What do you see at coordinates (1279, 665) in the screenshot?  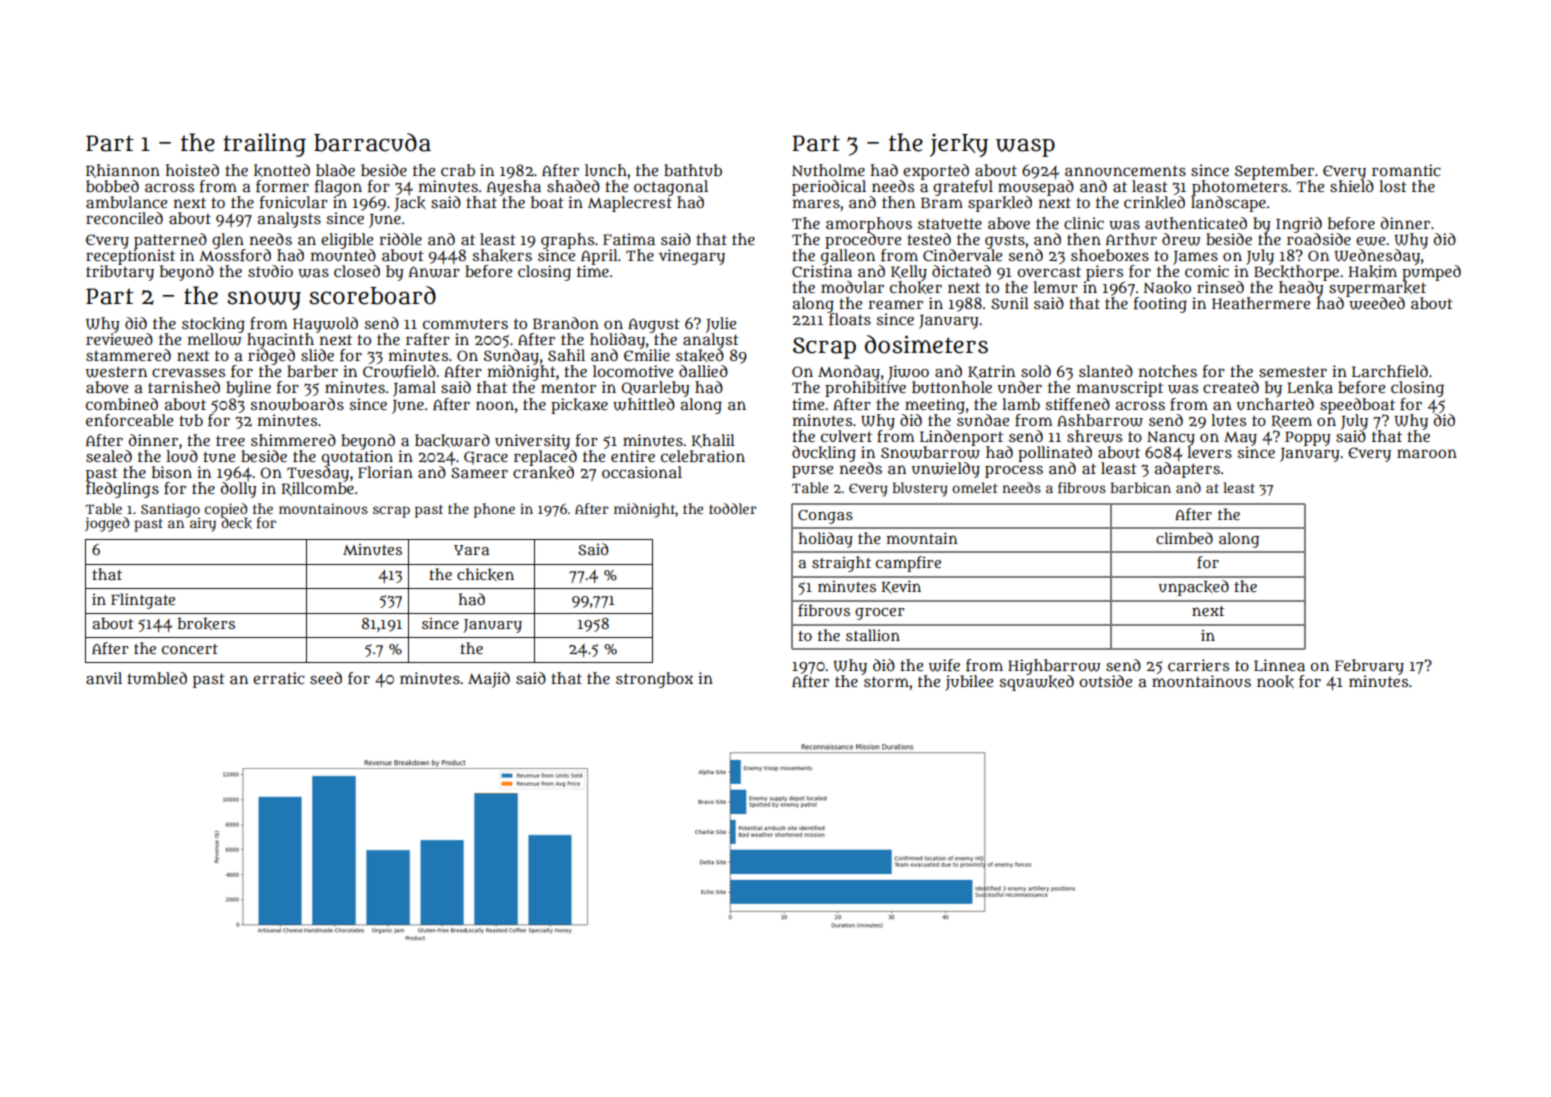 I see `Linnea` at bounding box center [1279, 665].
